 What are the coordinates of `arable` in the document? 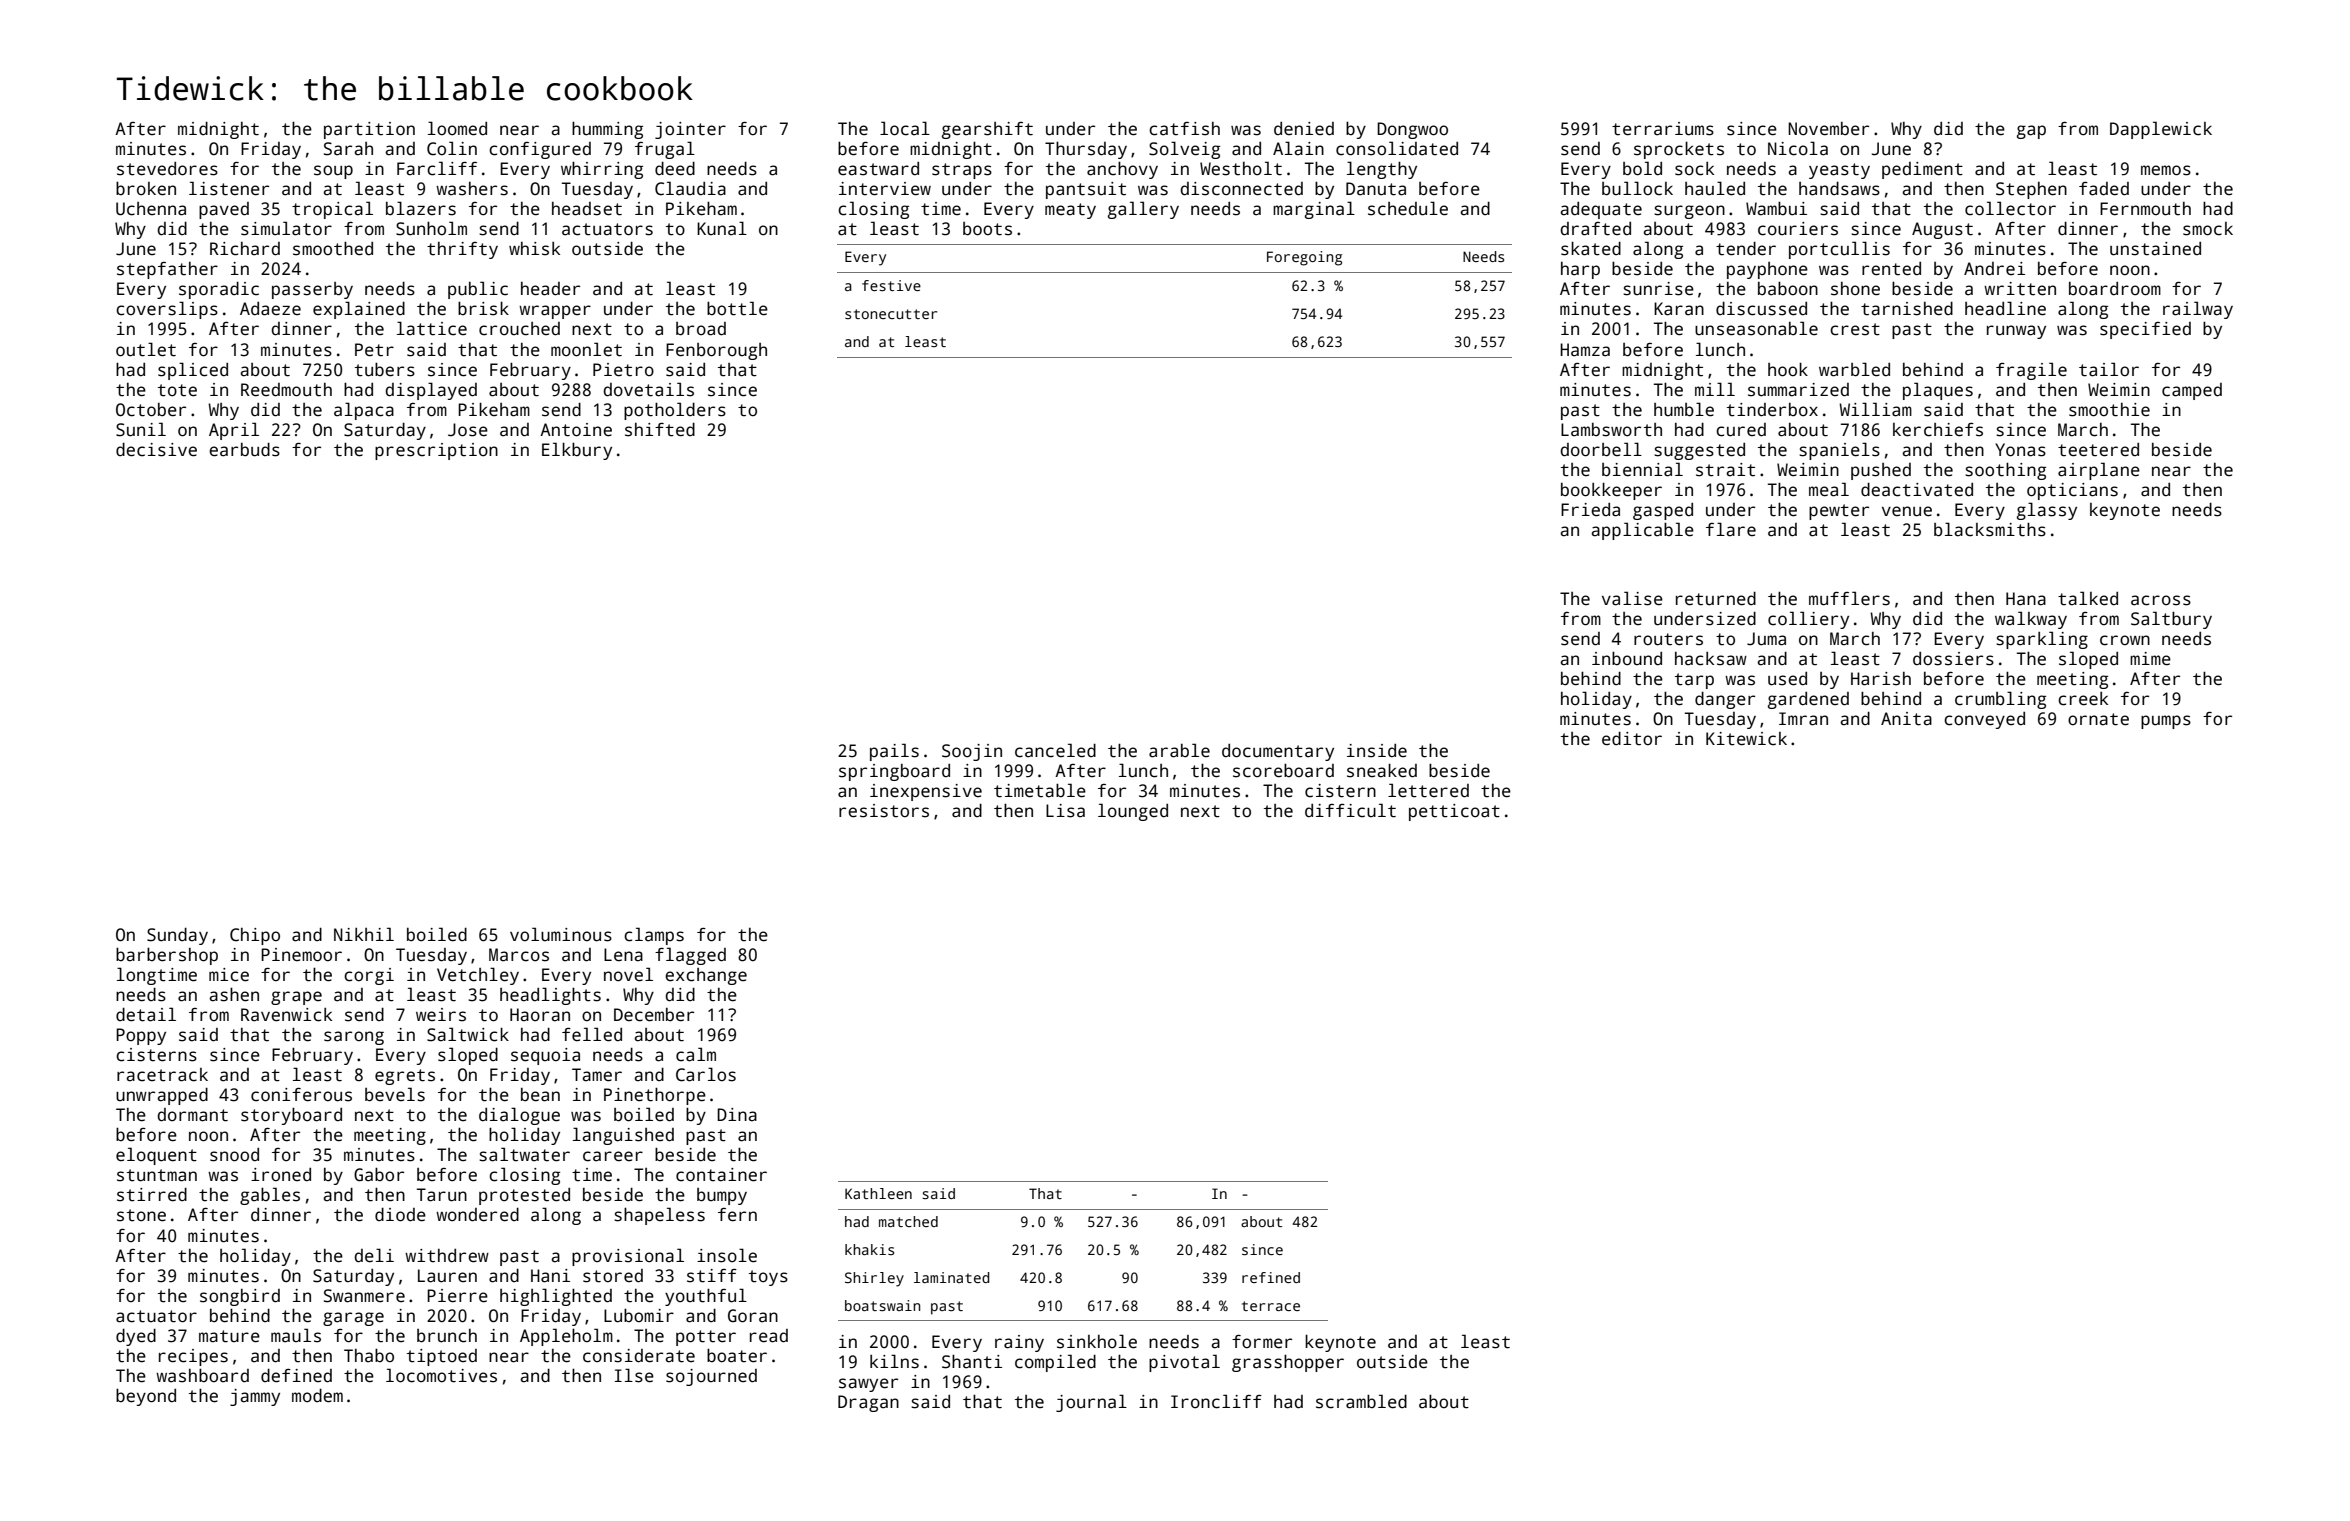 It's located at (1179, 750).
